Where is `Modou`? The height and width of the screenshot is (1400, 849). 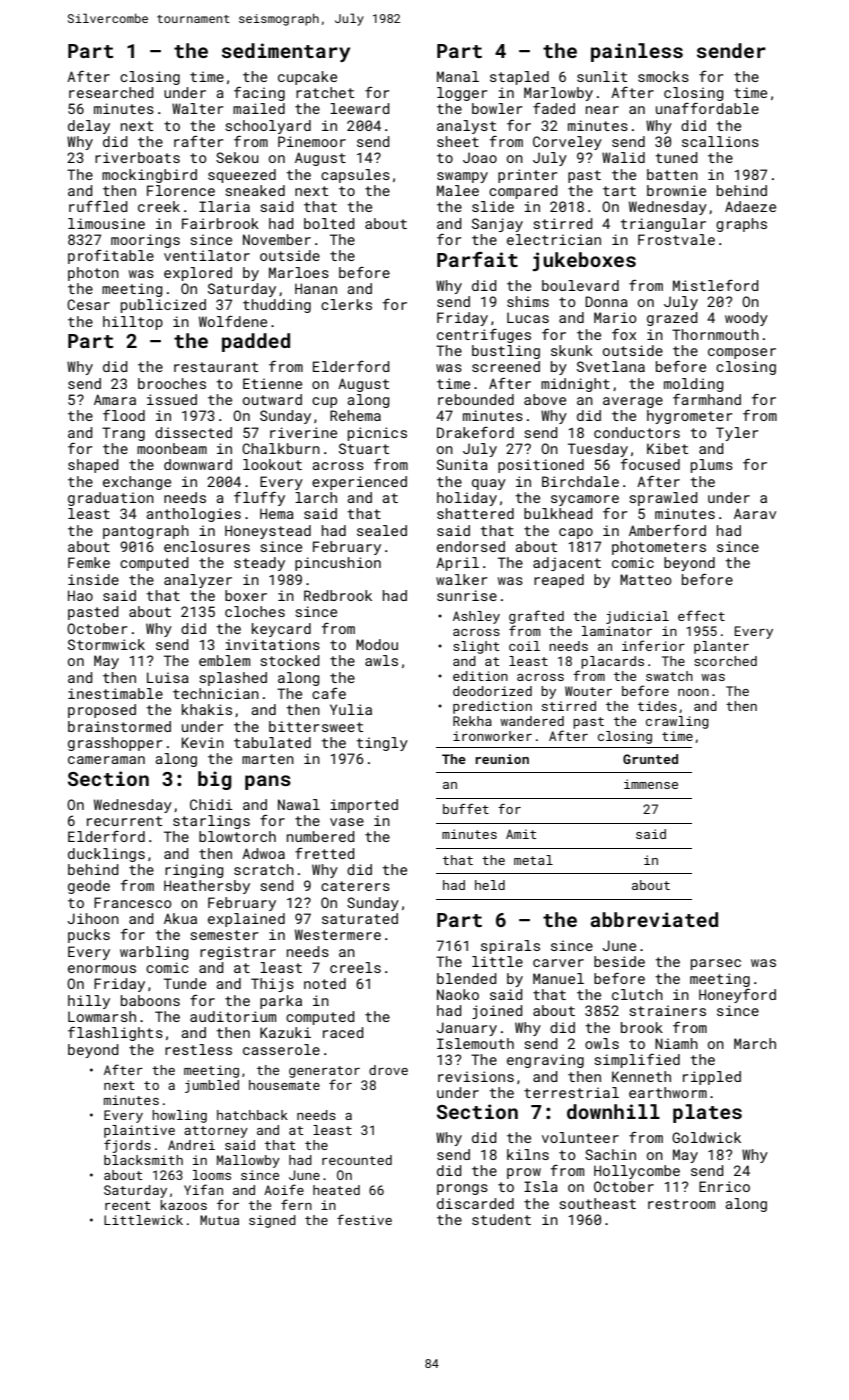
Modou is located at coordinates (377, 644).
